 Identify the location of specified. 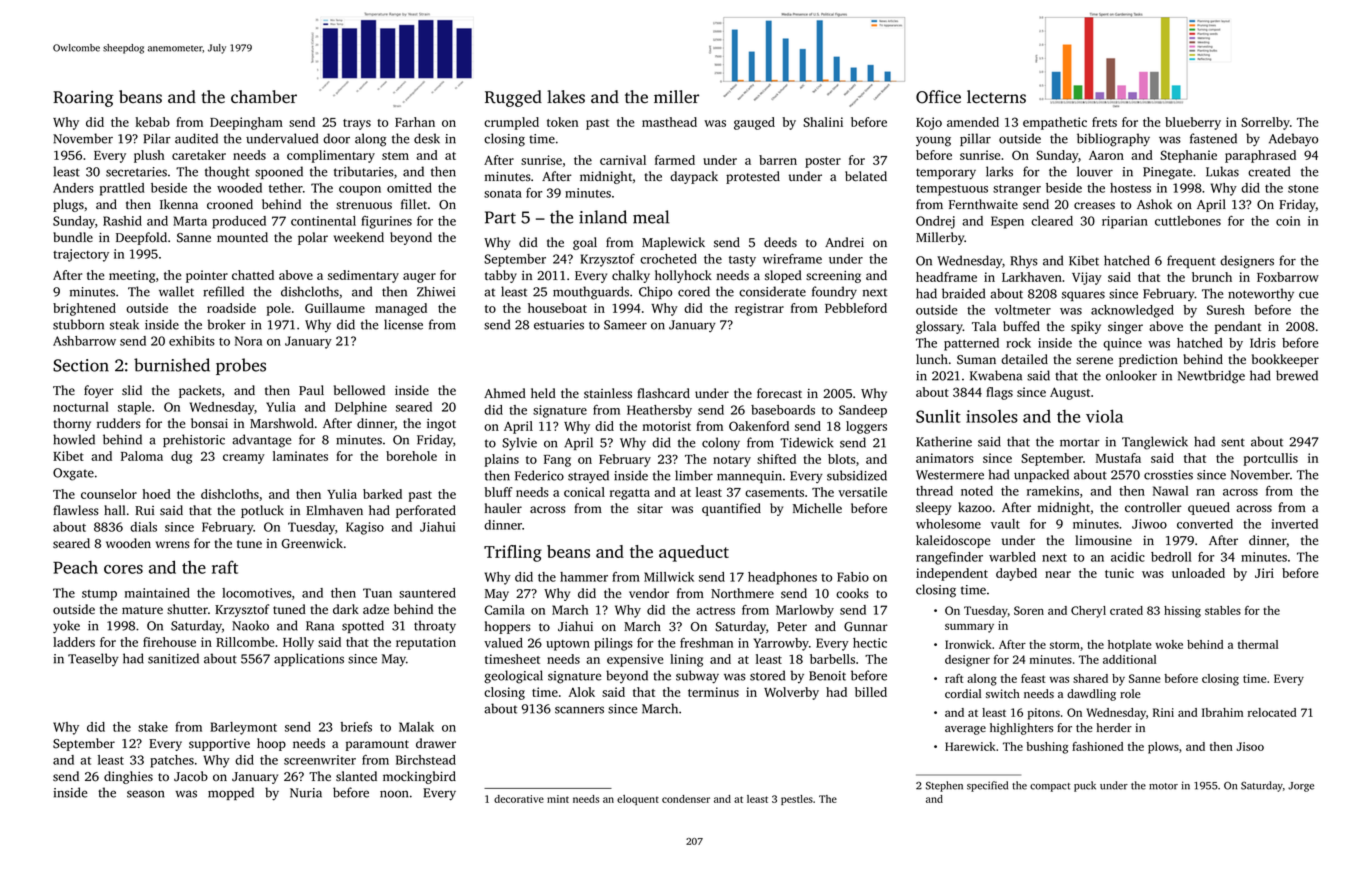
(987, 786).
